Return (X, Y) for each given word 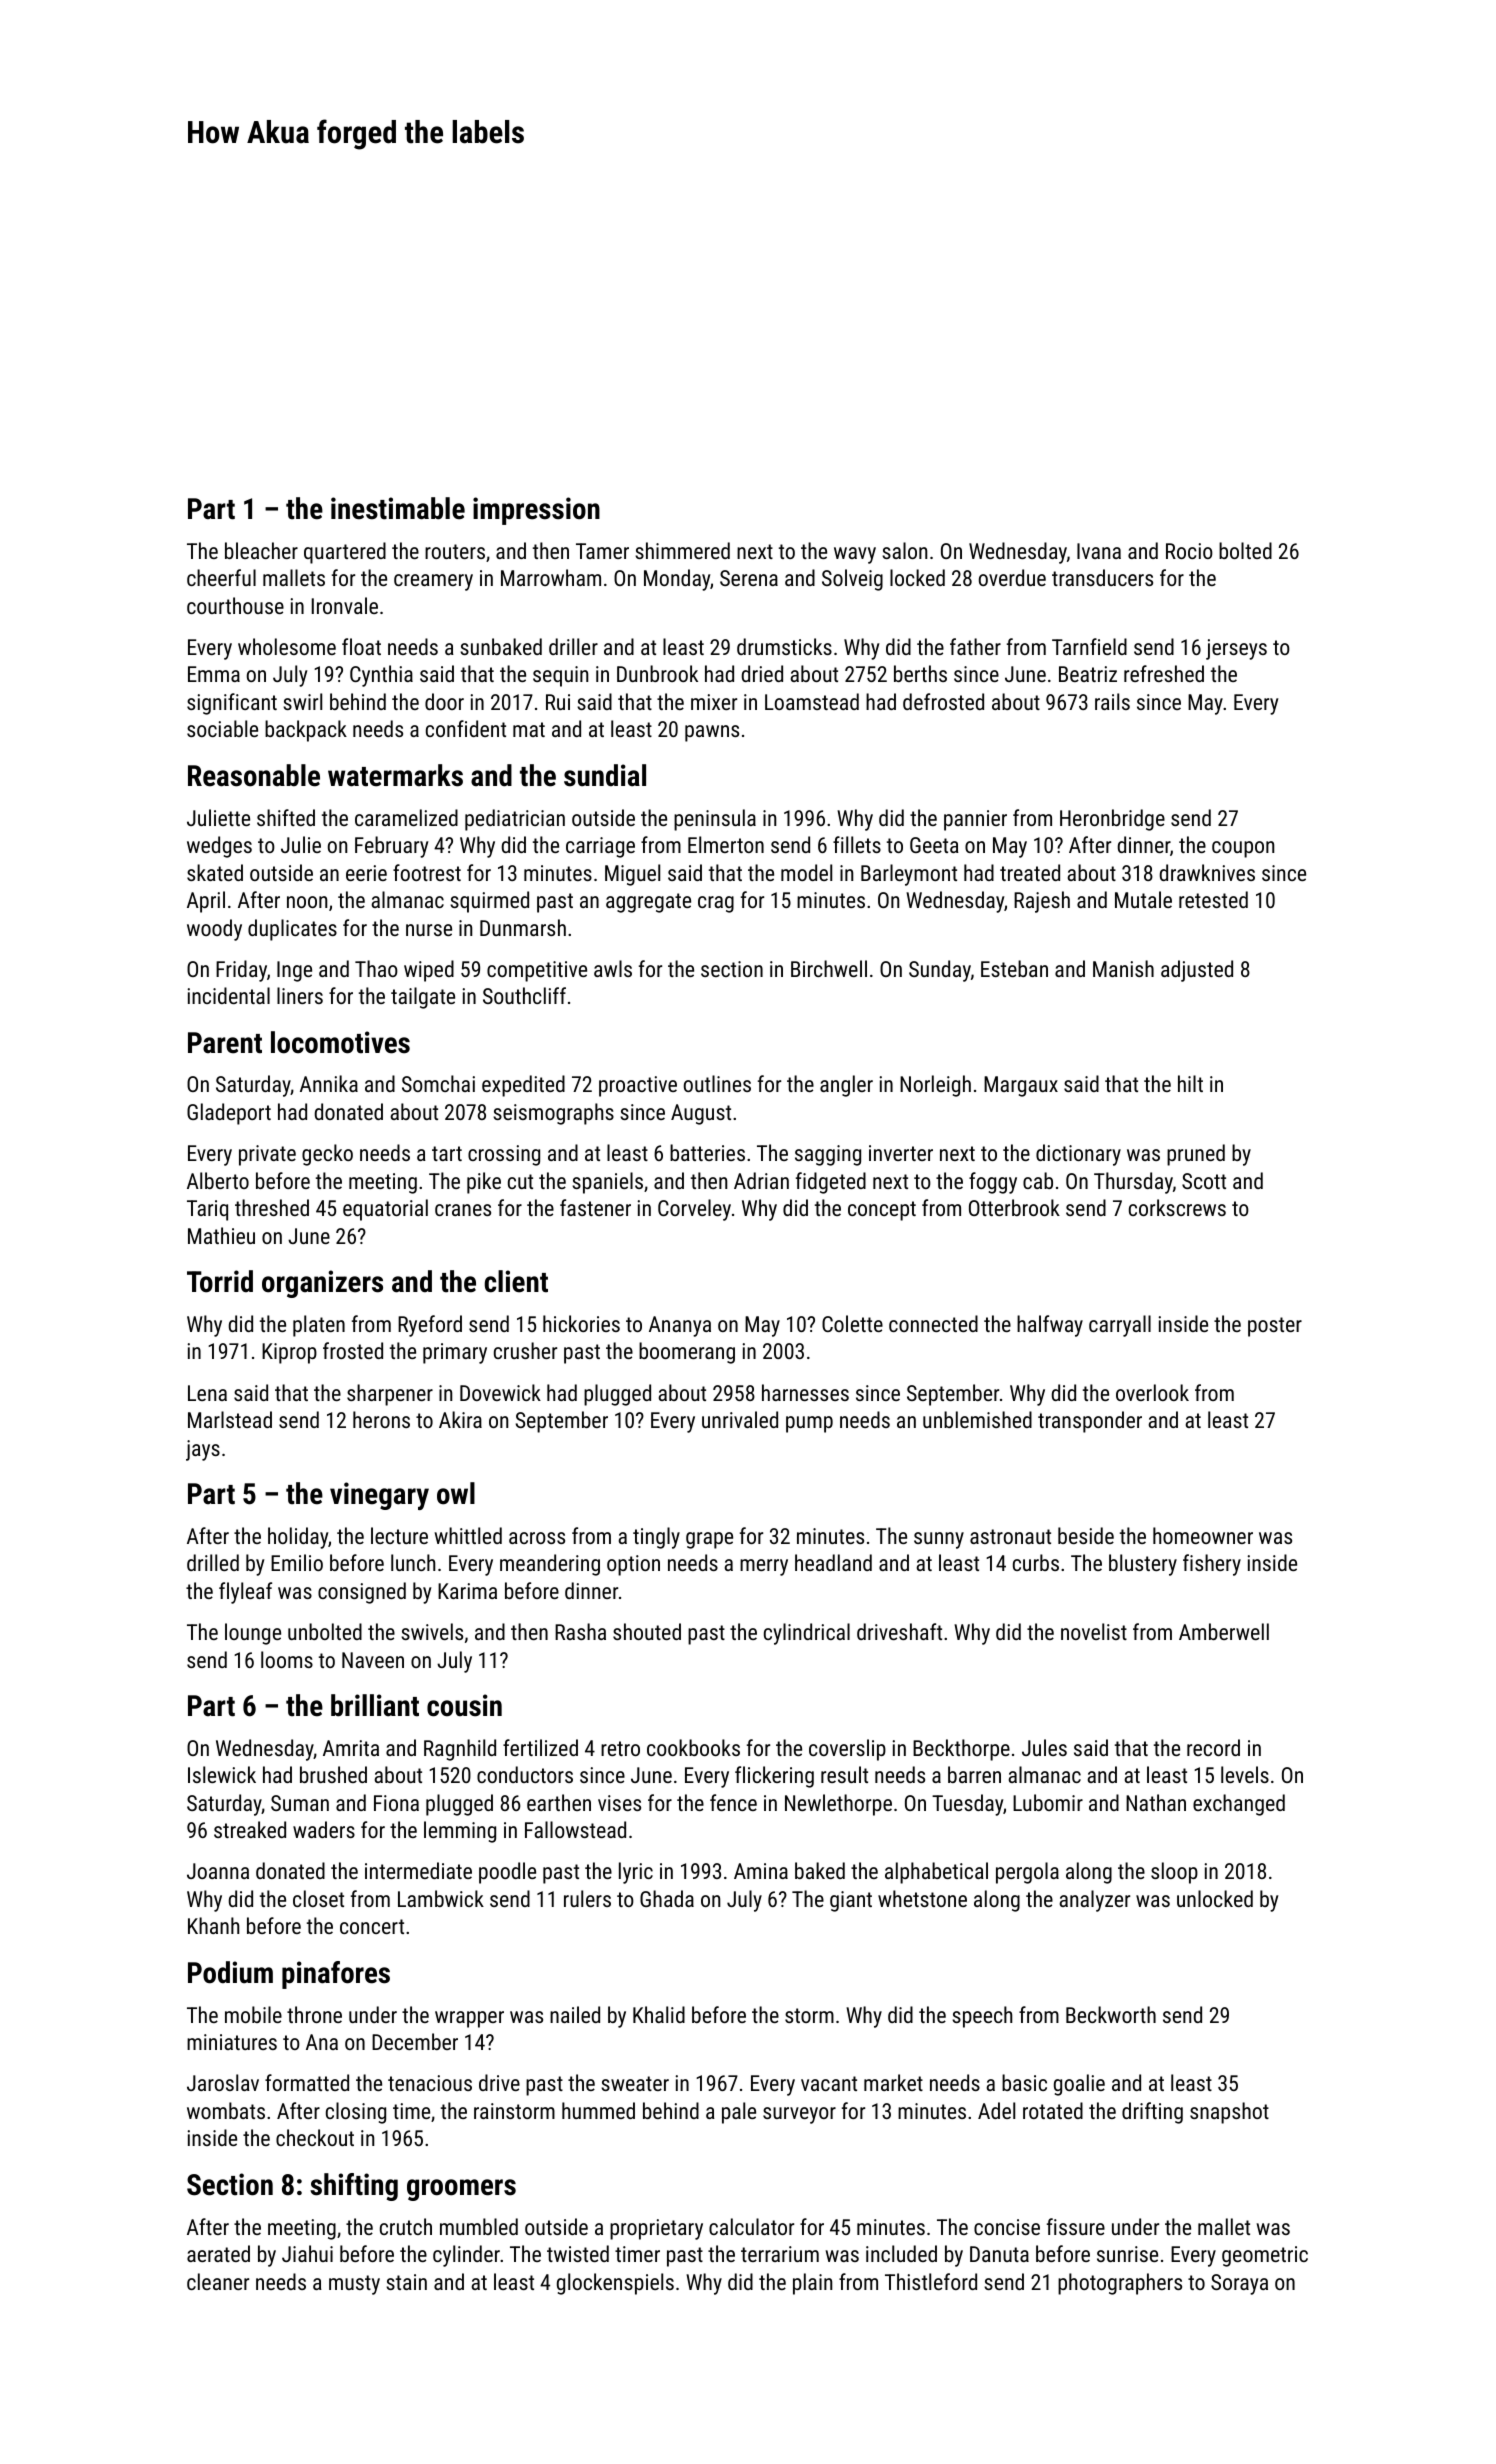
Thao (376, 968)
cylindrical (807, 1634)
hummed (598, 2110)
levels (1245, 1774)
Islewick (222, 1774)
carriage (600, 847)
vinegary (379, 1496)
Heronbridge (1112, 820)
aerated (218, 2253)
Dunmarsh (523, 927)
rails (1112, 701)
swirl (302, 701)
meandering (550, 1565)
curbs (1036, 1562)
